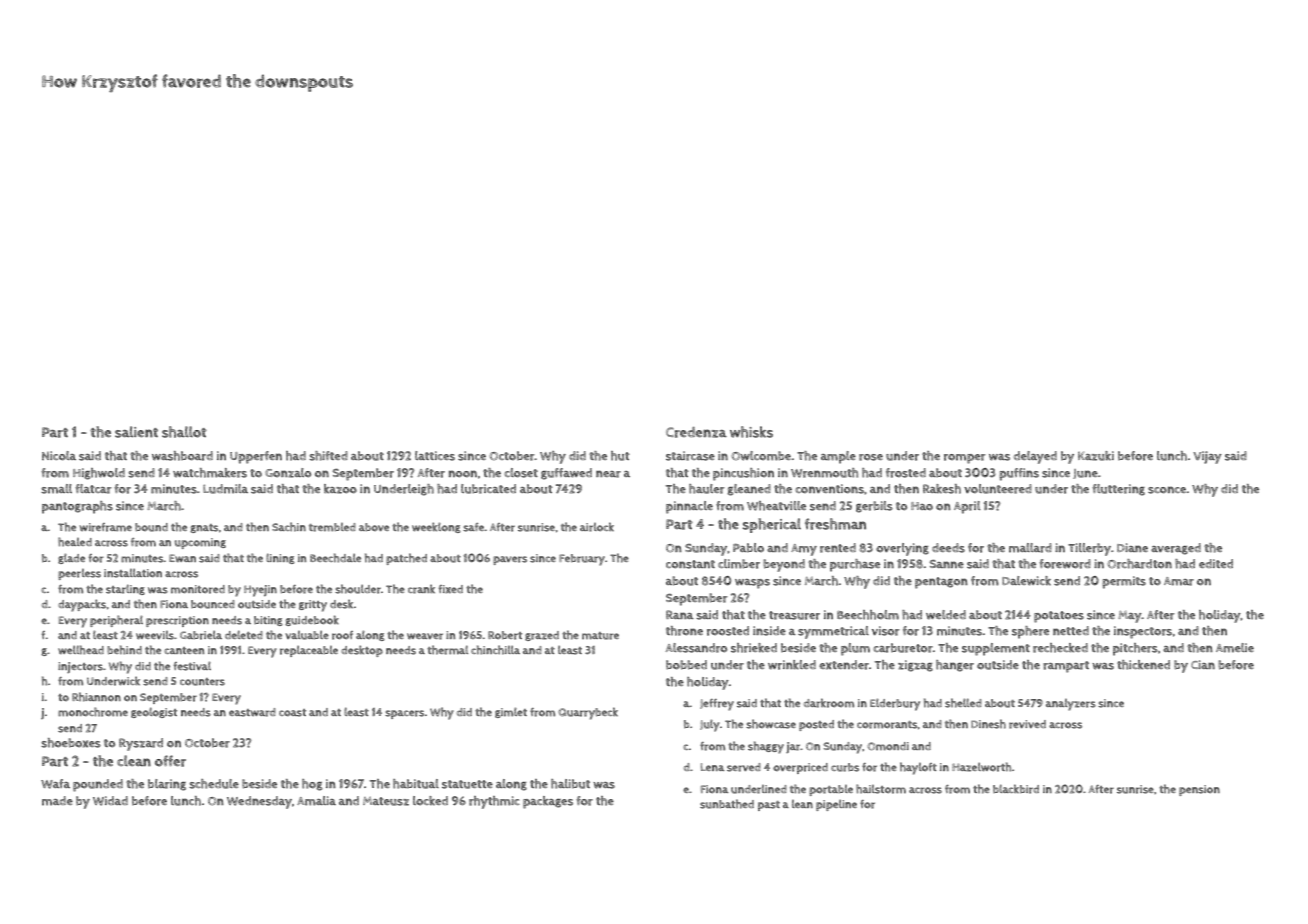  Describe the element at coordinates (769, 631) in the image. I see `inside` at that location.
